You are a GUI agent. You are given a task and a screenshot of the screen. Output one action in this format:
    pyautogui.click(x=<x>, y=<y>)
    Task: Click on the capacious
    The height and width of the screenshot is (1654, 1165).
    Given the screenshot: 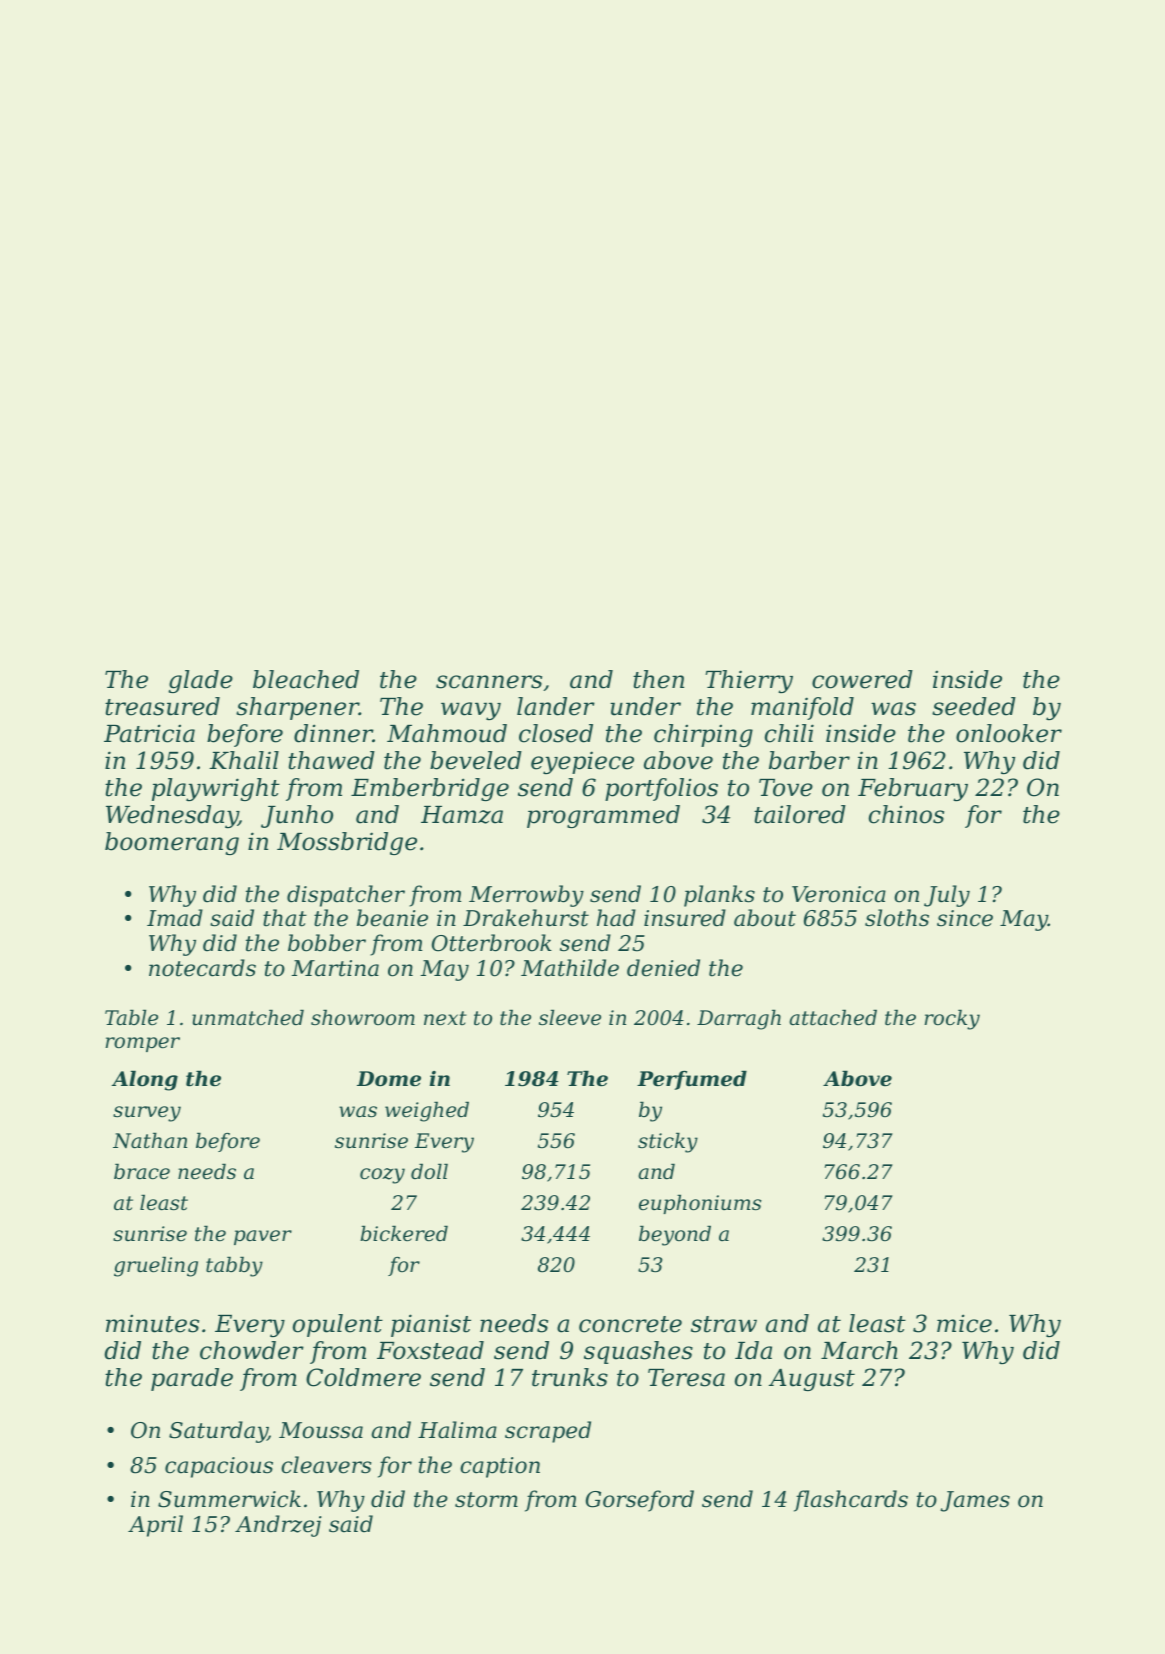 What is the action you would take?
    pyautogui.click(x=219, y=1467)
